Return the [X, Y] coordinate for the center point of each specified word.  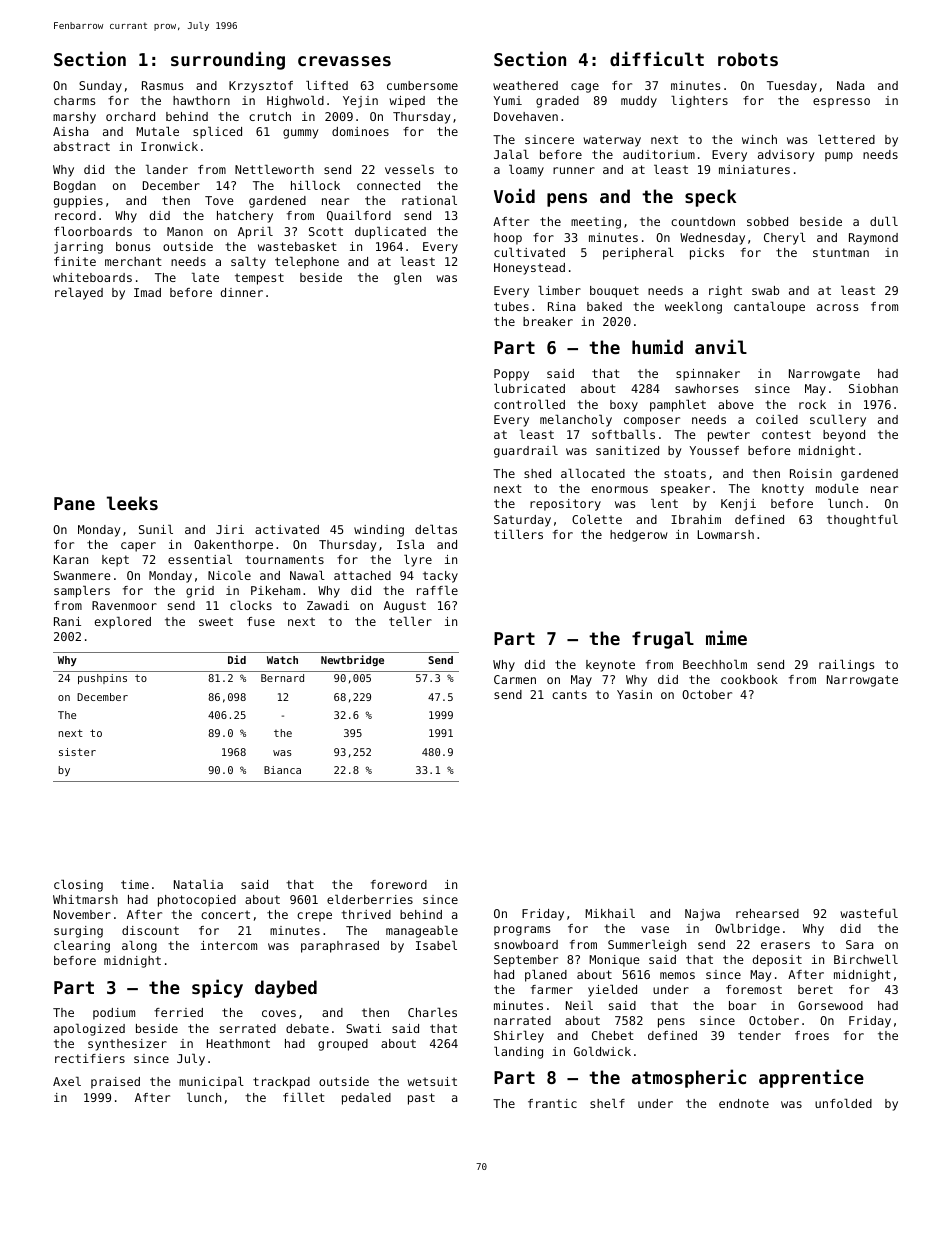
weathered [525, 85]
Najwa [702, 915]
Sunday [100, 87]
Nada [850, 85]
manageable [422, 932]
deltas [436, 529]
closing [78, 886]
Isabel [436, 945]
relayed [79, 294]
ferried [178, 1012]
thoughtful [862, 521]
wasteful [869, 913]
